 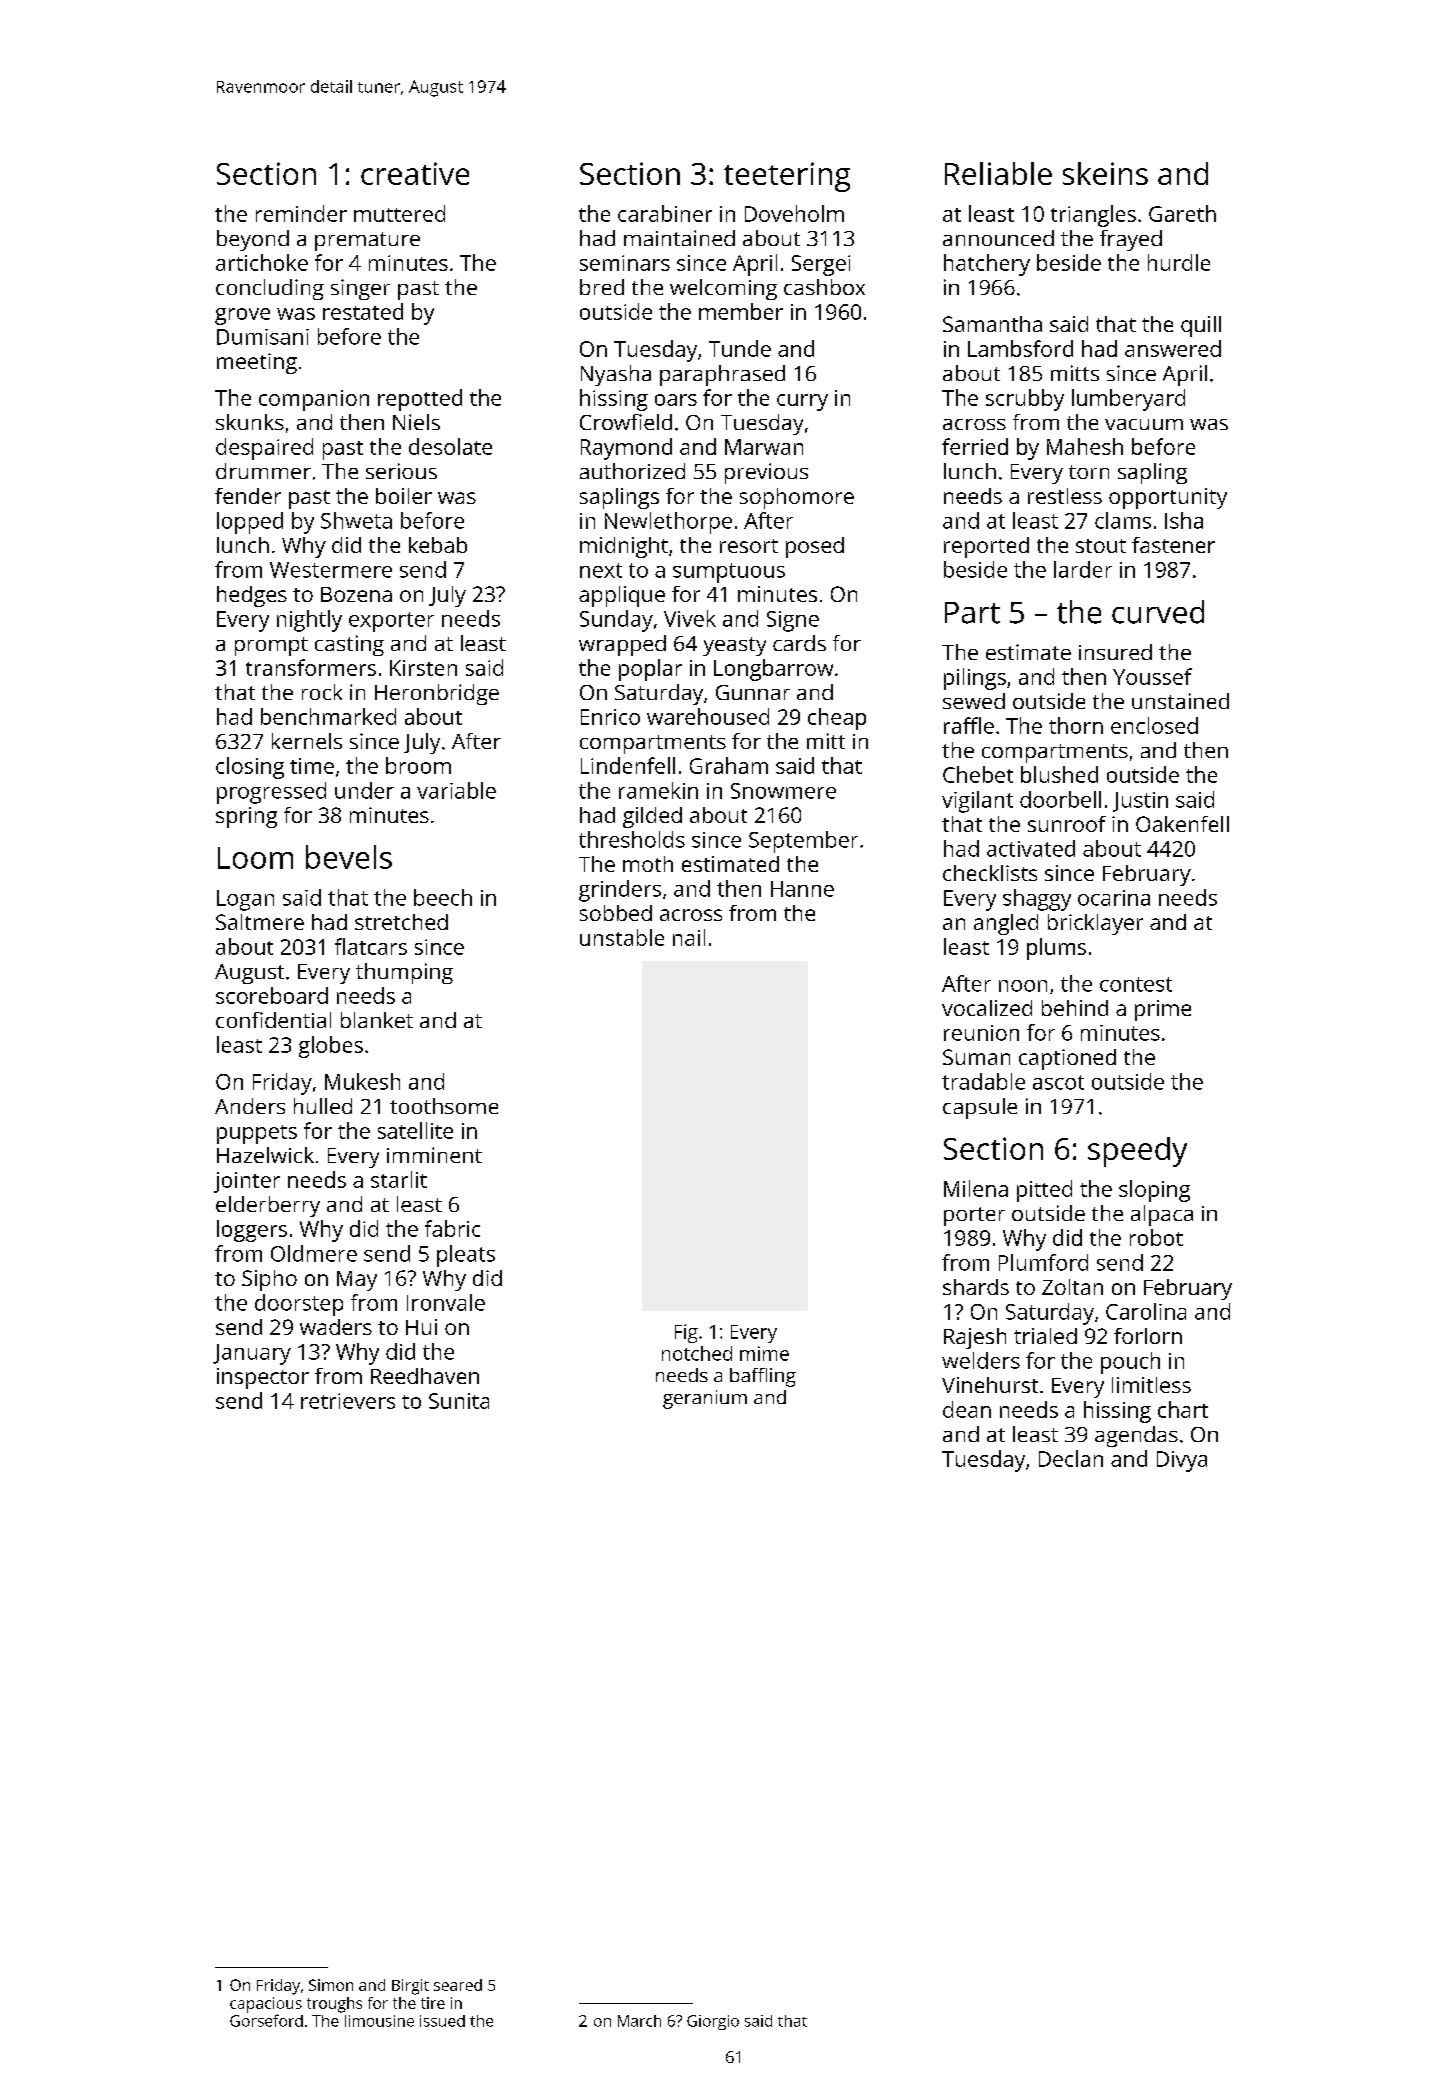 What do you see at coordinates (253, 240) in the page?
I see `beyond` at bounding box center [253, 240].
